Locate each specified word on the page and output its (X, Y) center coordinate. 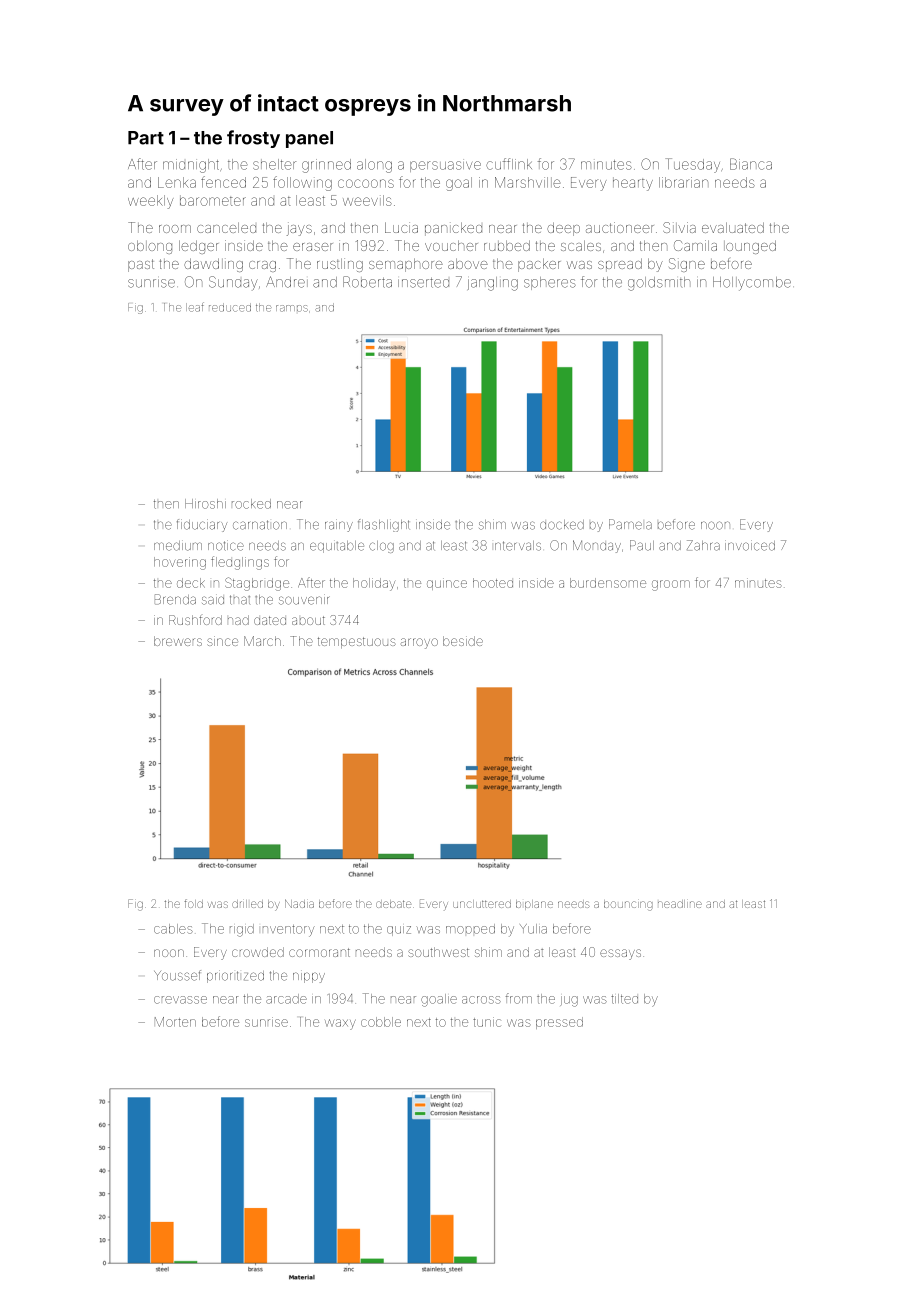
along (374, 166)
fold (193, 903)
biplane (534, 905)
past (141, 265)
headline (680, 904)
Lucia (401, 227)
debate (393, 904)
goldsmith (659, 284)
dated (270, 620)
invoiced (750, 545)
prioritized (235, 976)
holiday (374, 584)
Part (146, 138)
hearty (633, 184)
